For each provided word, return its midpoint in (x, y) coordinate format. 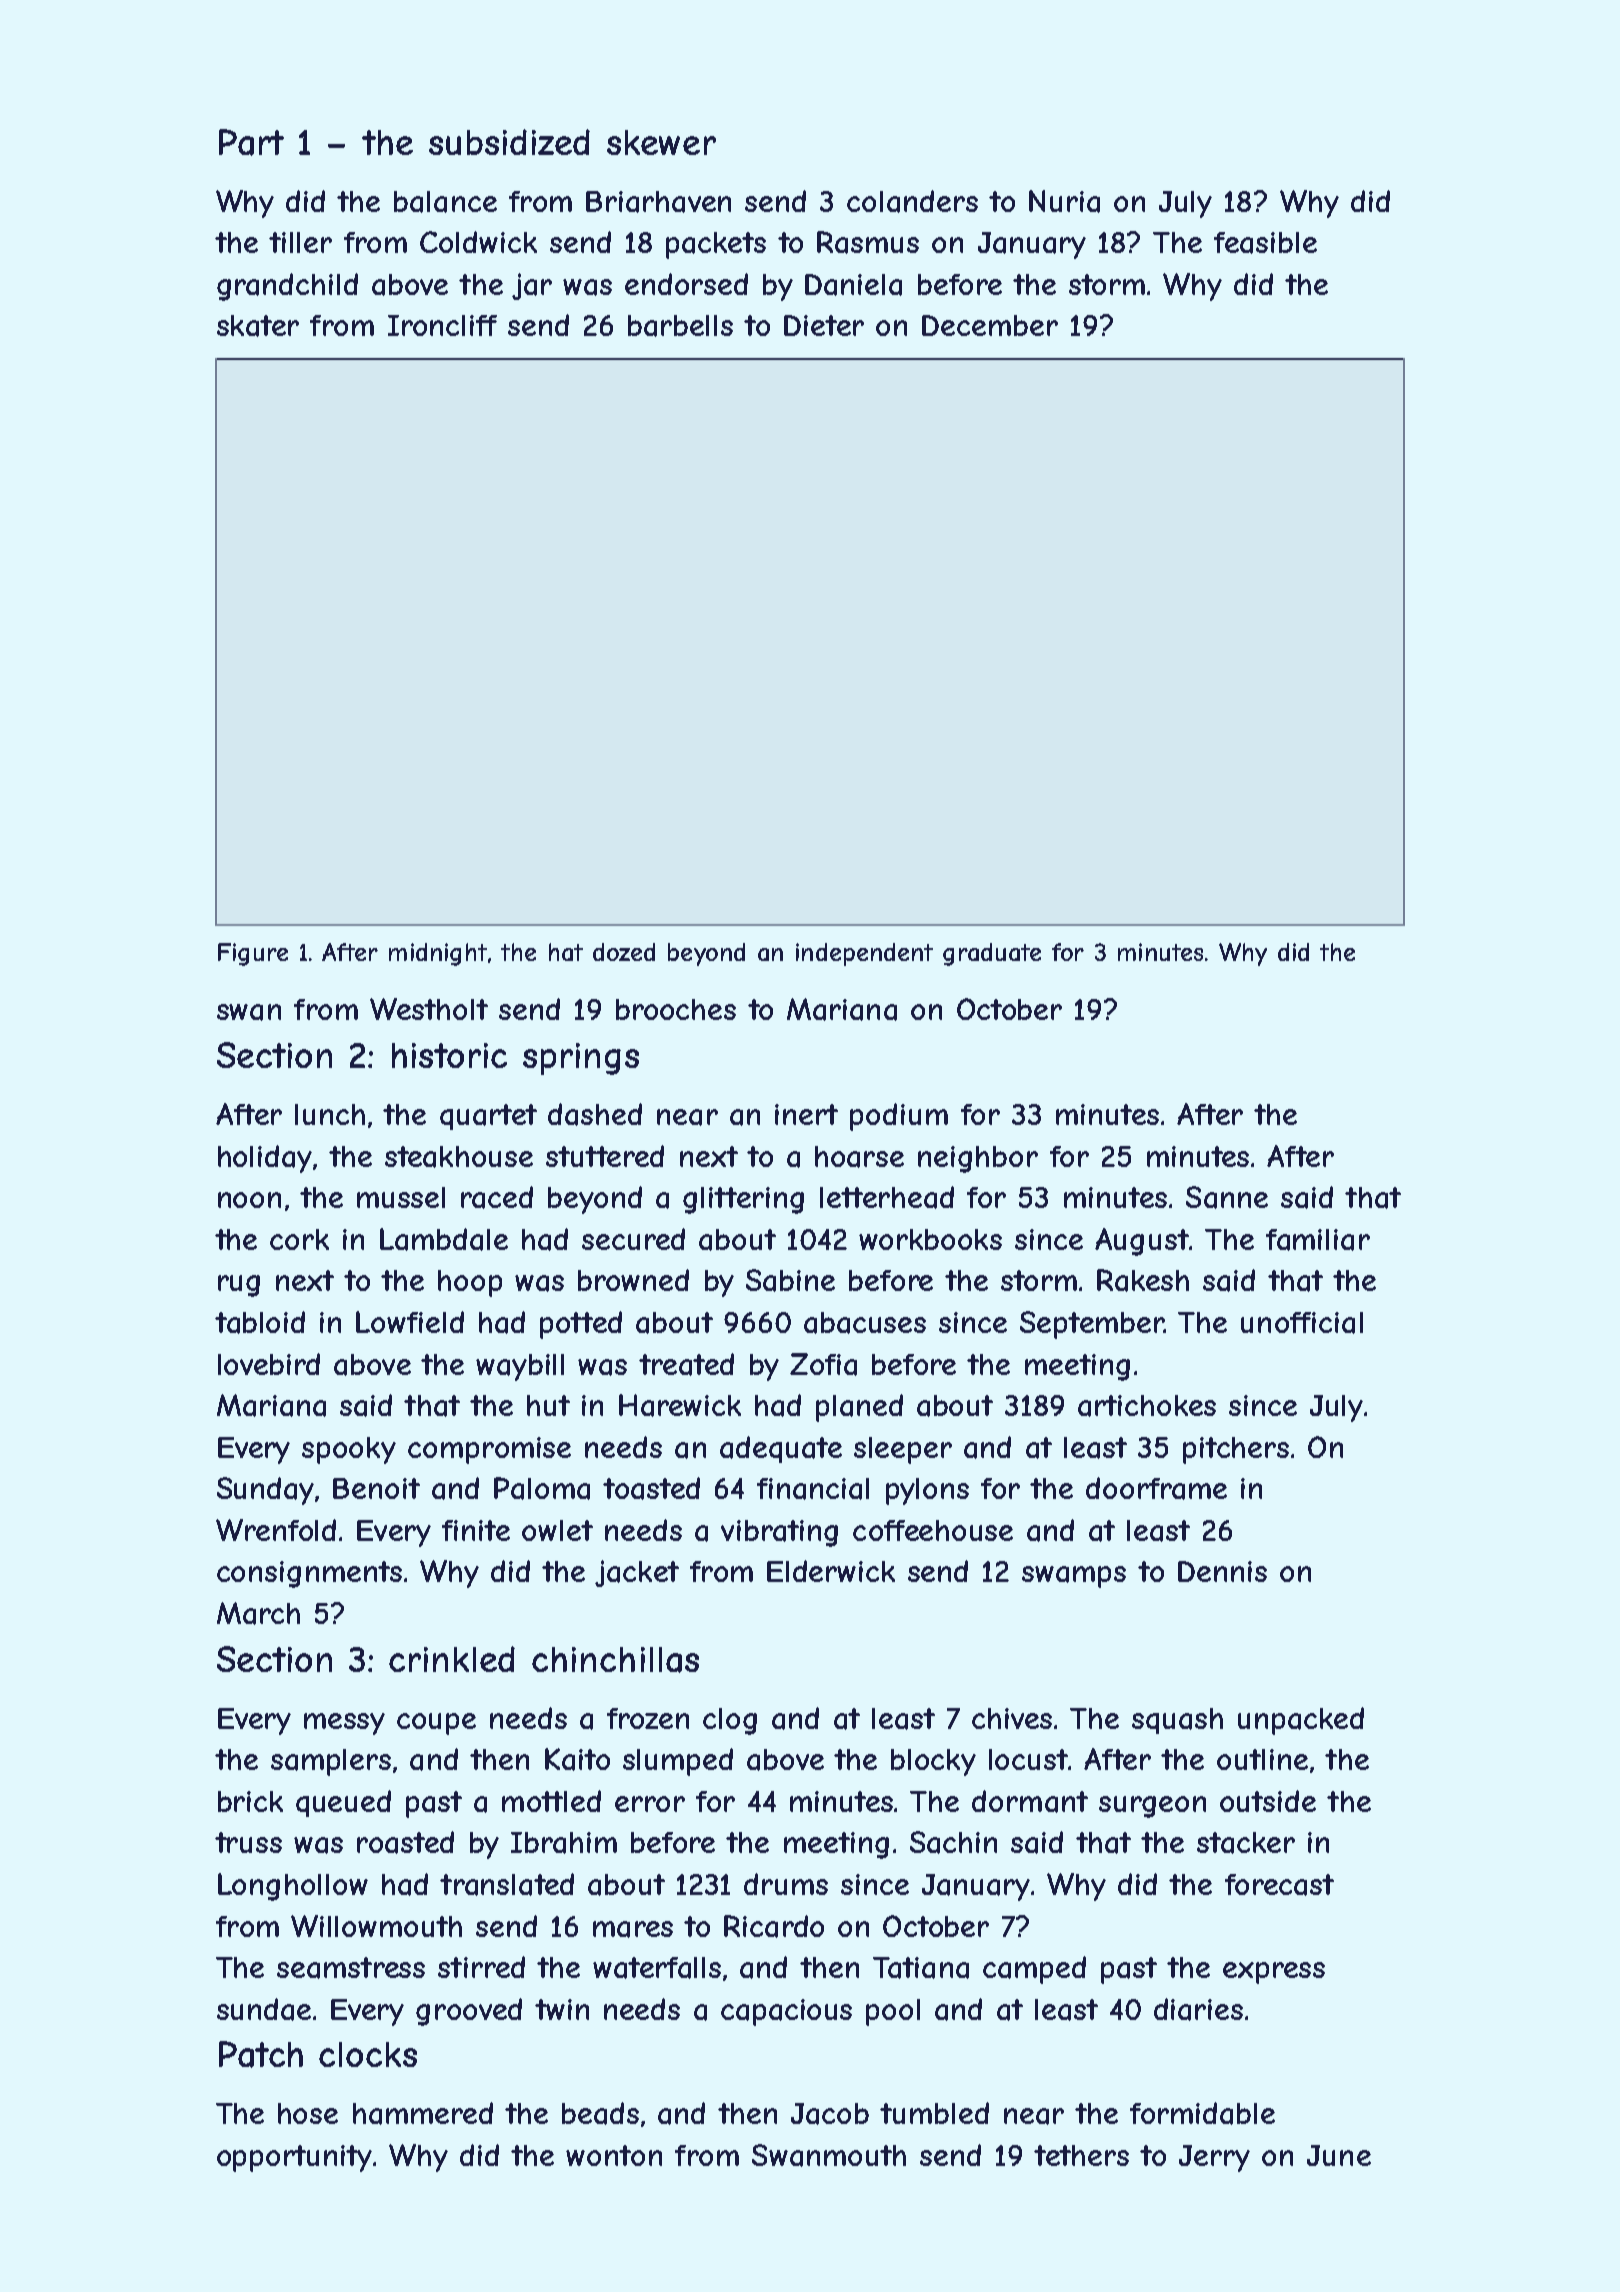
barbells (680, 326)
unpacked (1301, 1721)
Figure (253, 954)
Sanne (1227, 1197)
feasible (1265, 243)
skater (258, 326)
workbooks (930, 1239)
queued (343, 1803)
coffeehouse (933, 1530)
